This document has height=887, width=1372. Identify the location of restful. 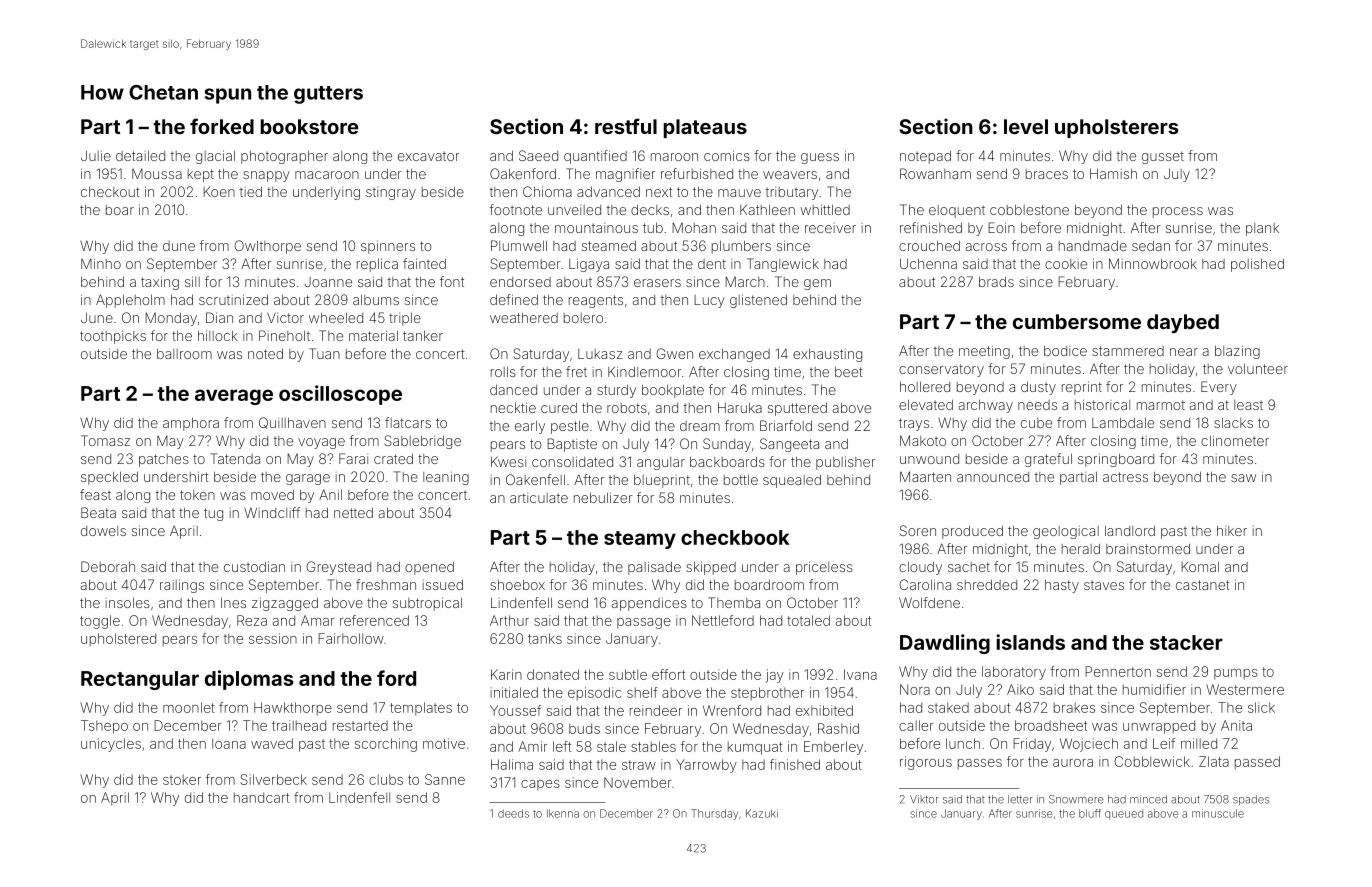
(626, 126).
